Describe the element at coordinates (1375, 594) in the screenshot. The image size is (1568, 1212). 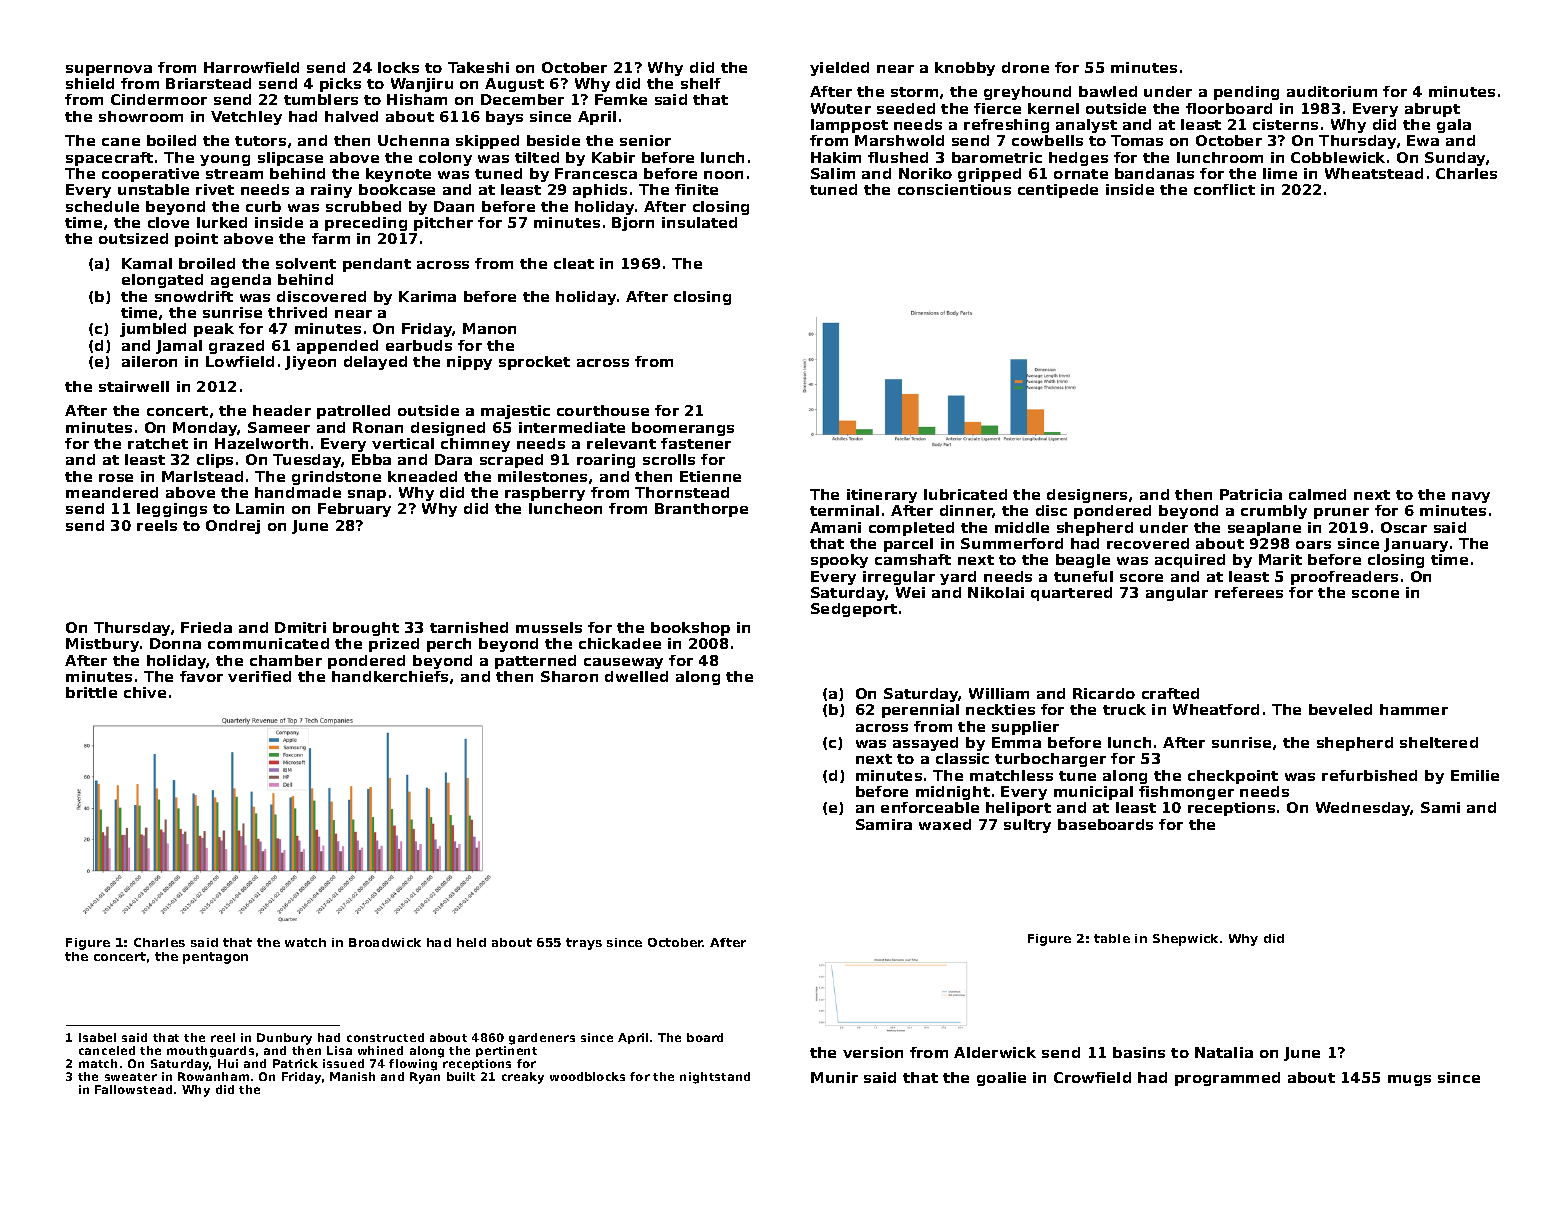
I see `scone` at that location.
